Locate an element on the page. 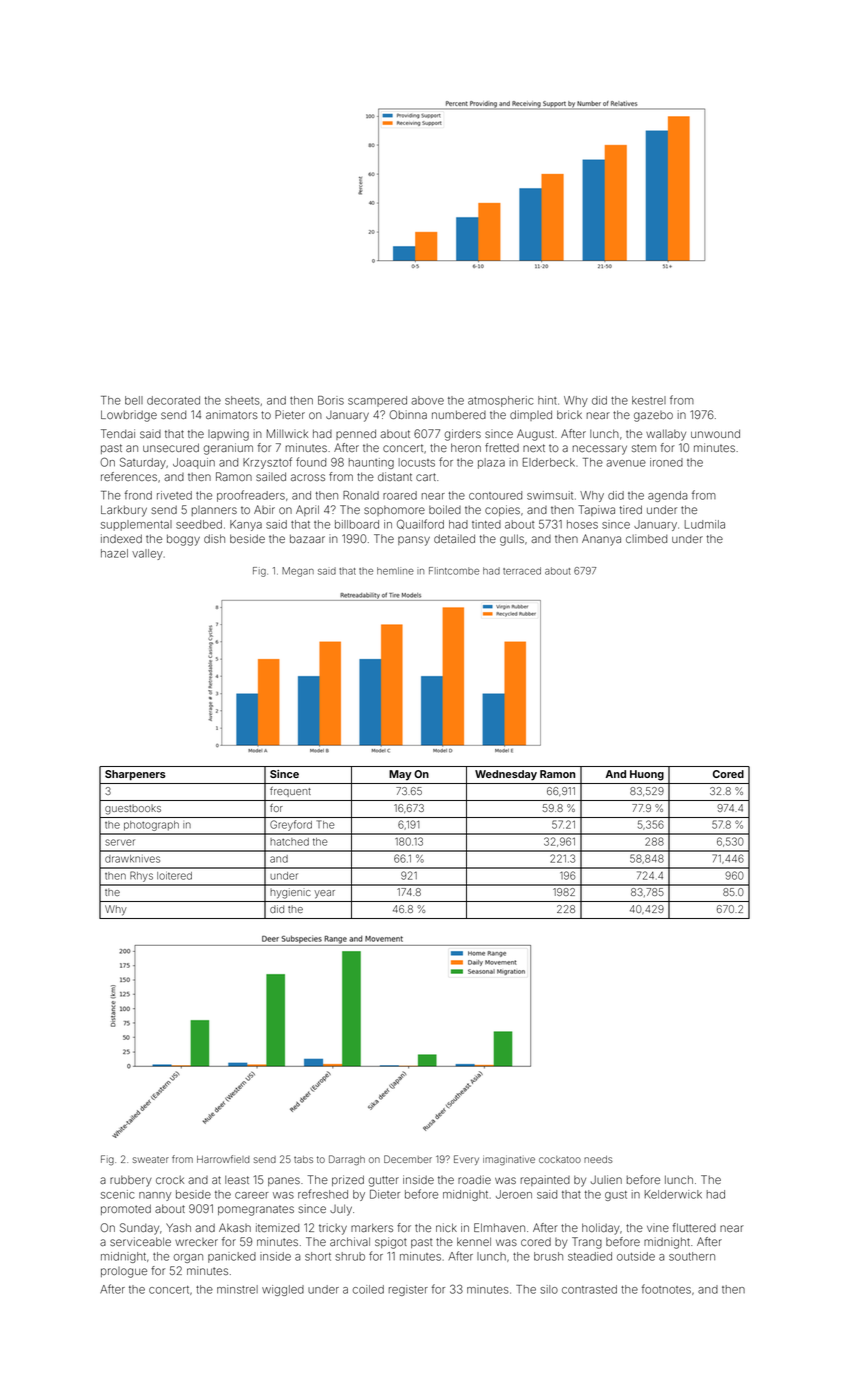 The height and width of the page is (1400, 849). Lowbridge is located at coordinates (129, 416).
